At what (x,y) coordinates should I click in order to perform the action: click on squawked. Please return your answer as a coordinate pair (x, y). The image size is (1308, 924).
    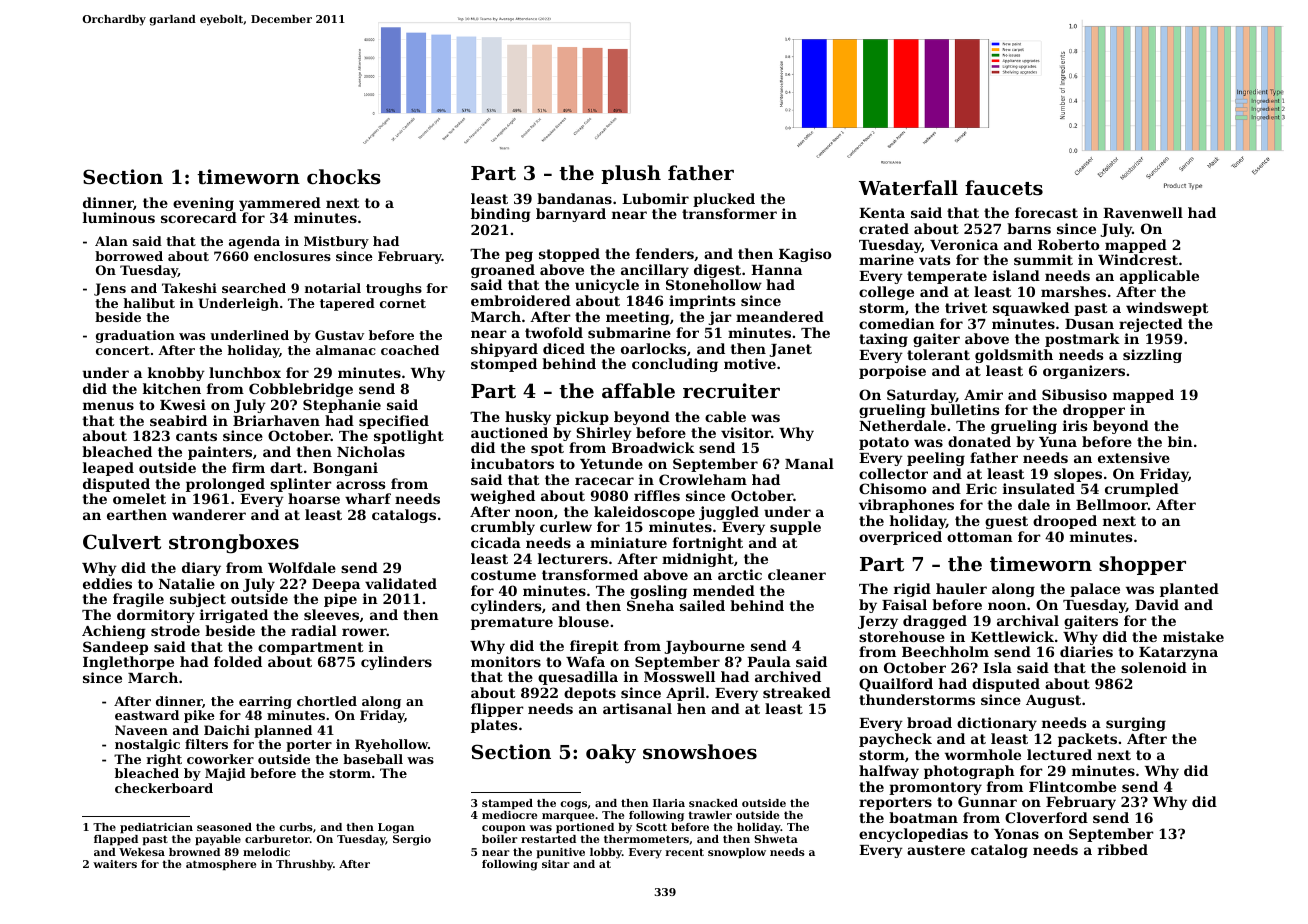
    Looking at the image, I should click on (1031, 309).
